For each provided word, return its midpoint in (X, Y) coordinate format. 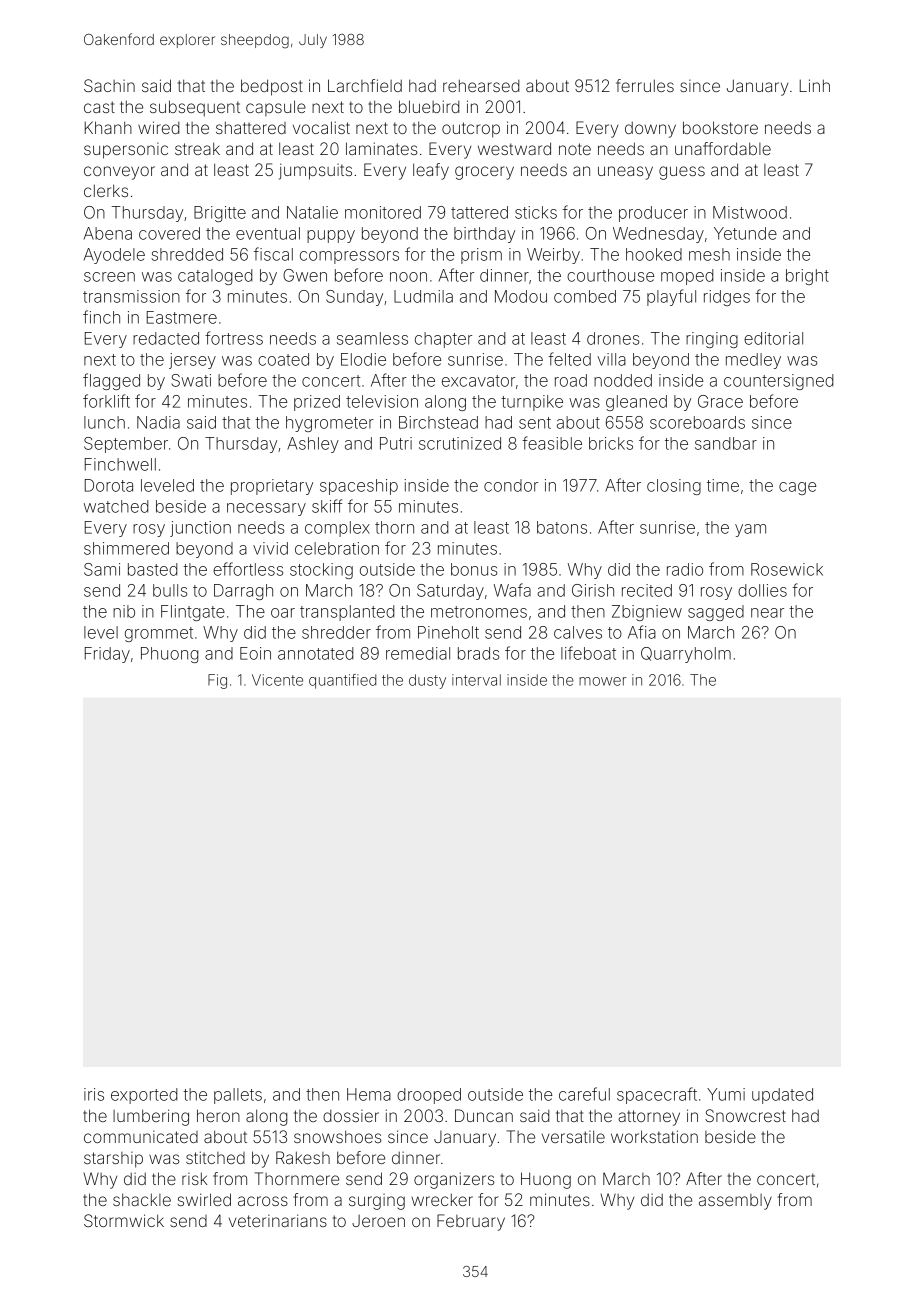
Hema (369, 1094)
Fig (217, 681)
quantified (342, 681)
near (767, 613)
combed (585, 296)
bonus (474, 569)
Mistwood (750, 212)
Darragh (243, 592)
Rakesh (303, 1157)
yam (750, 530)
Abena (108, 233)
